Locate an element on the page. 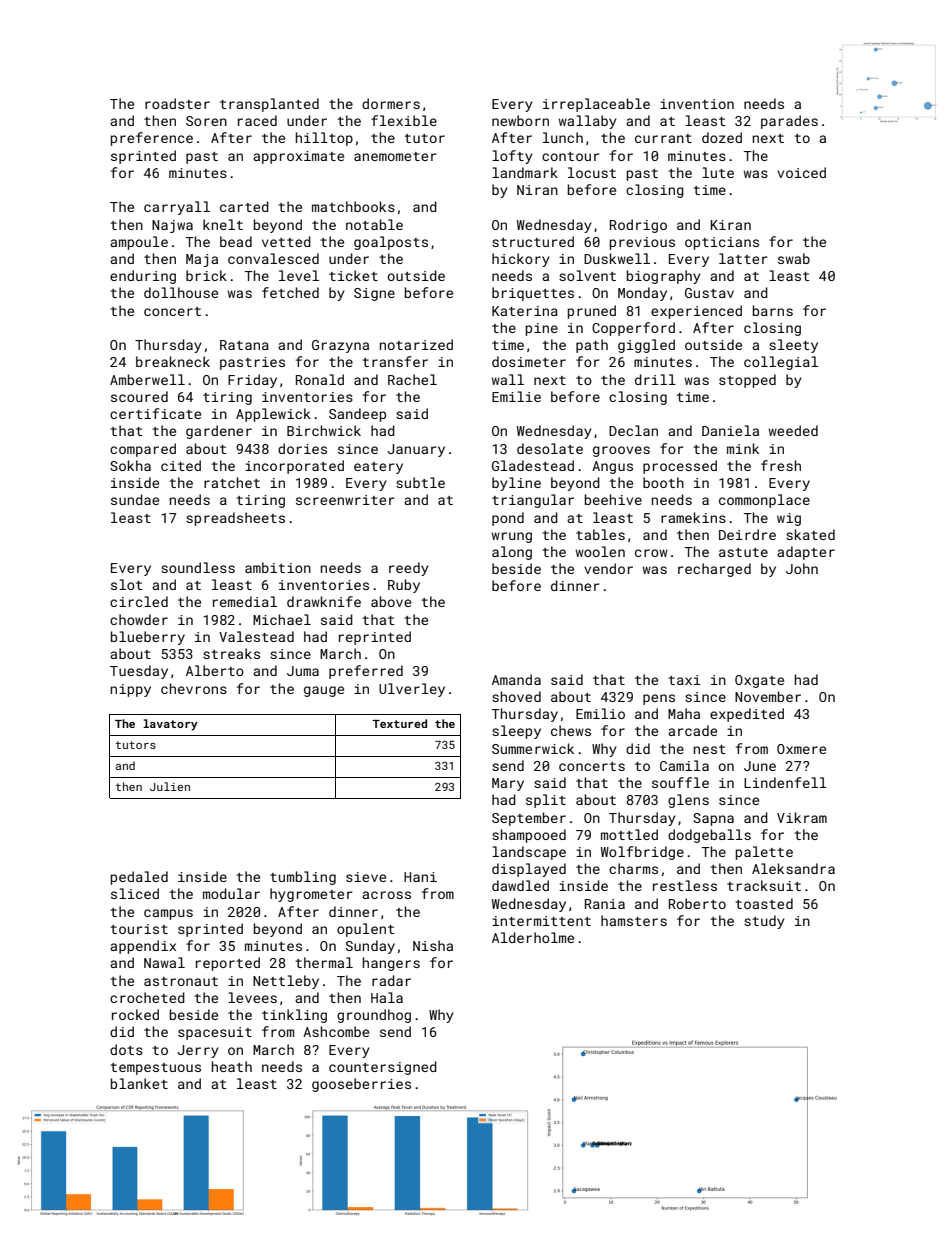 This page has height=1233, width=952. Amanda is located at coordinates (516, 679).
